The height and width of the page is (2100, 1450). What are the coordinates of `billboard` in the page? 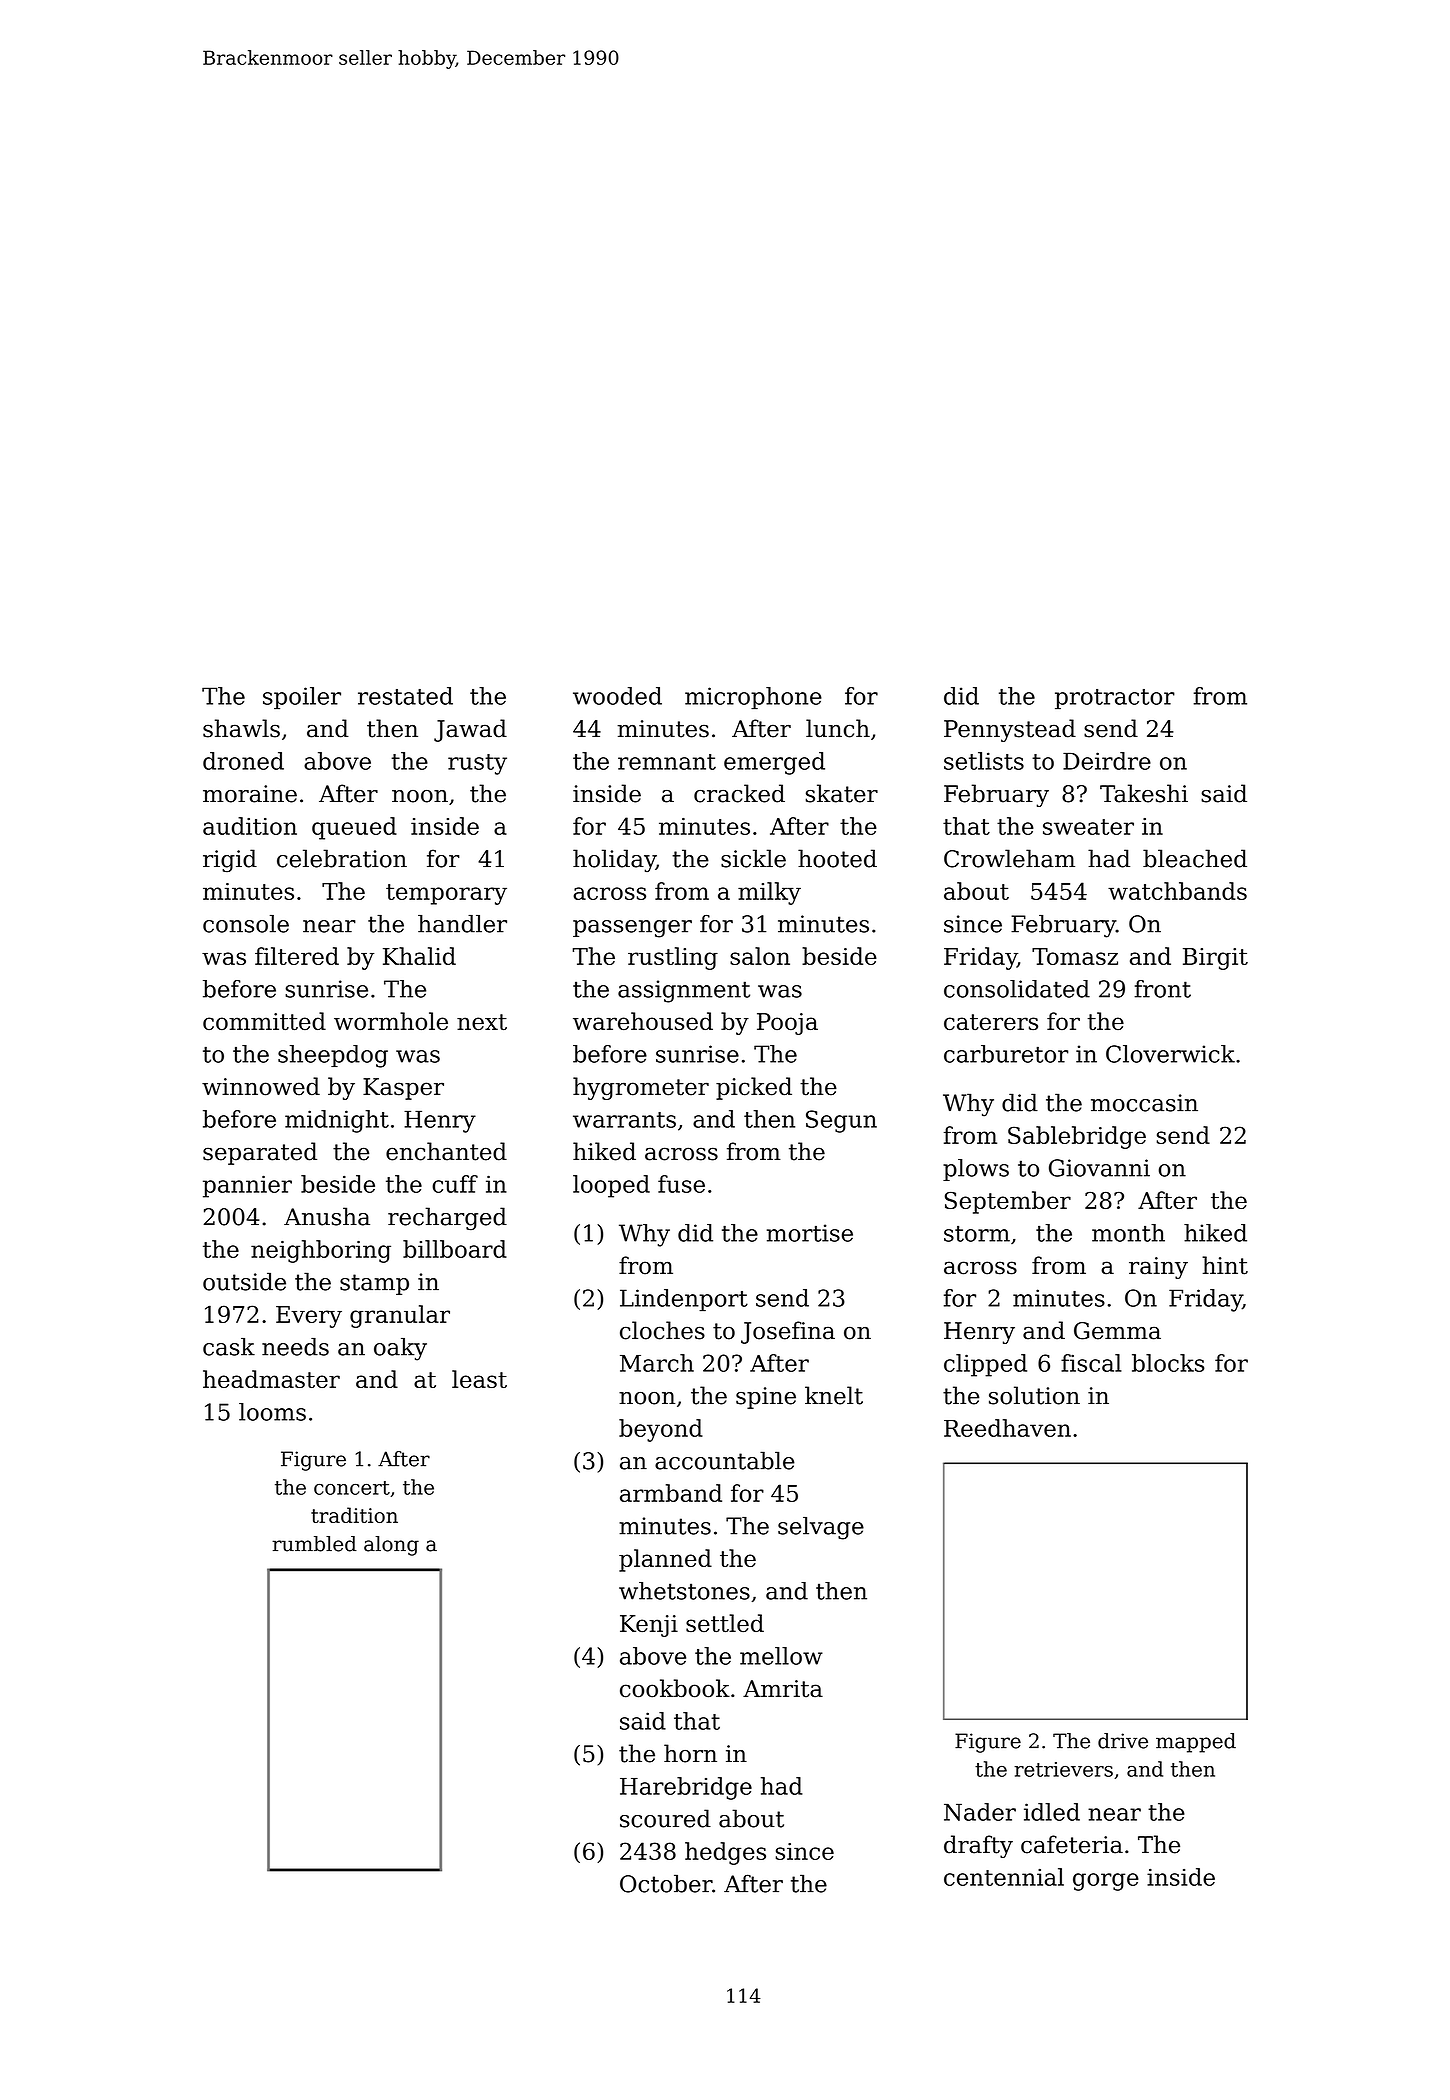 It's located at (455, 1249).
